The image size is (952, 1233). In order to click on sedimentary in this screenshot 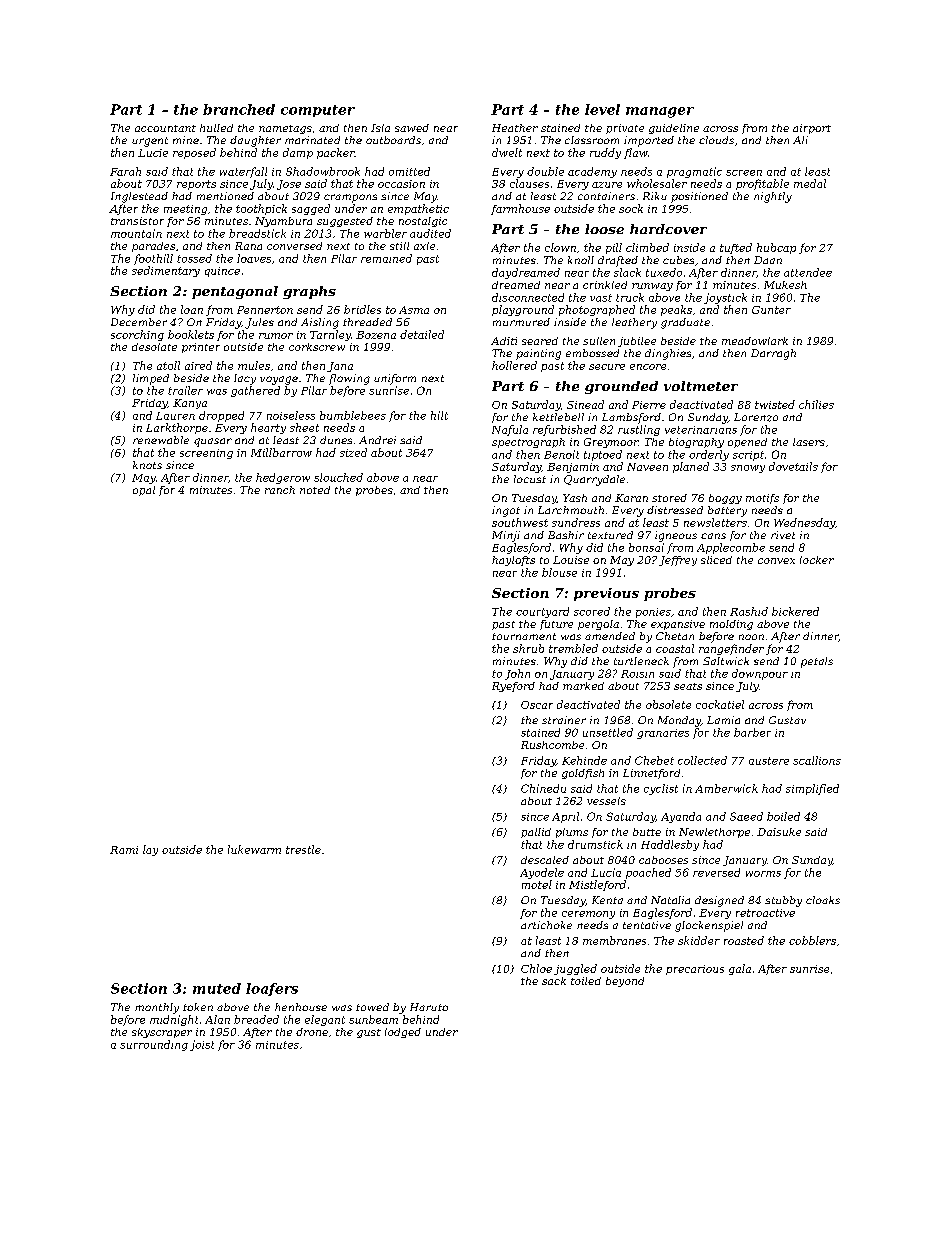, I will do `click(166, 271)`.
